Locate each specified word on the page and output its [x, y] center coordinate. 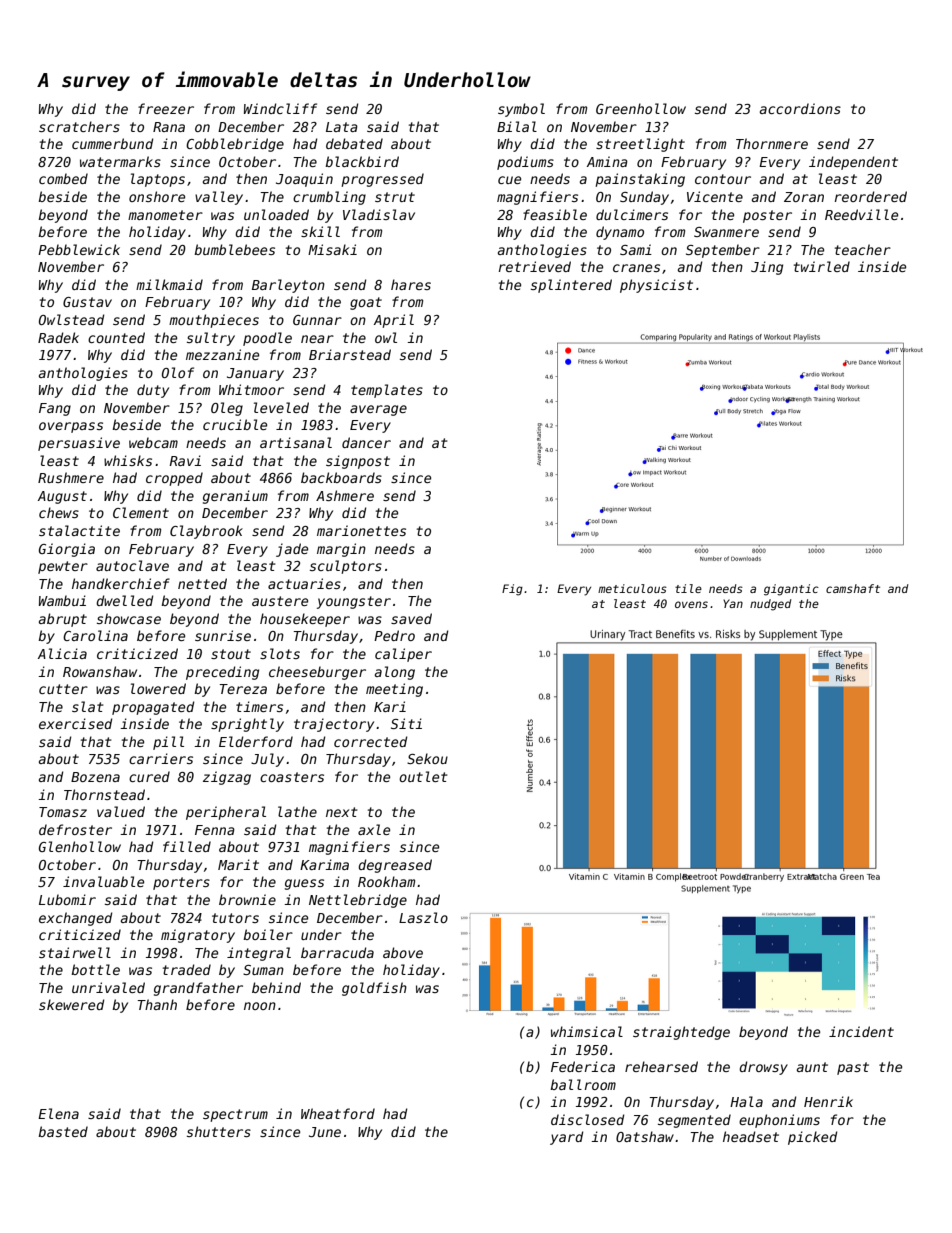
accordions [800, 108]
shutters [219, 1131]
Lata [342, 127]
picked [812, 1138]
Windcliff [280, 108]
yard [566, 1138]
